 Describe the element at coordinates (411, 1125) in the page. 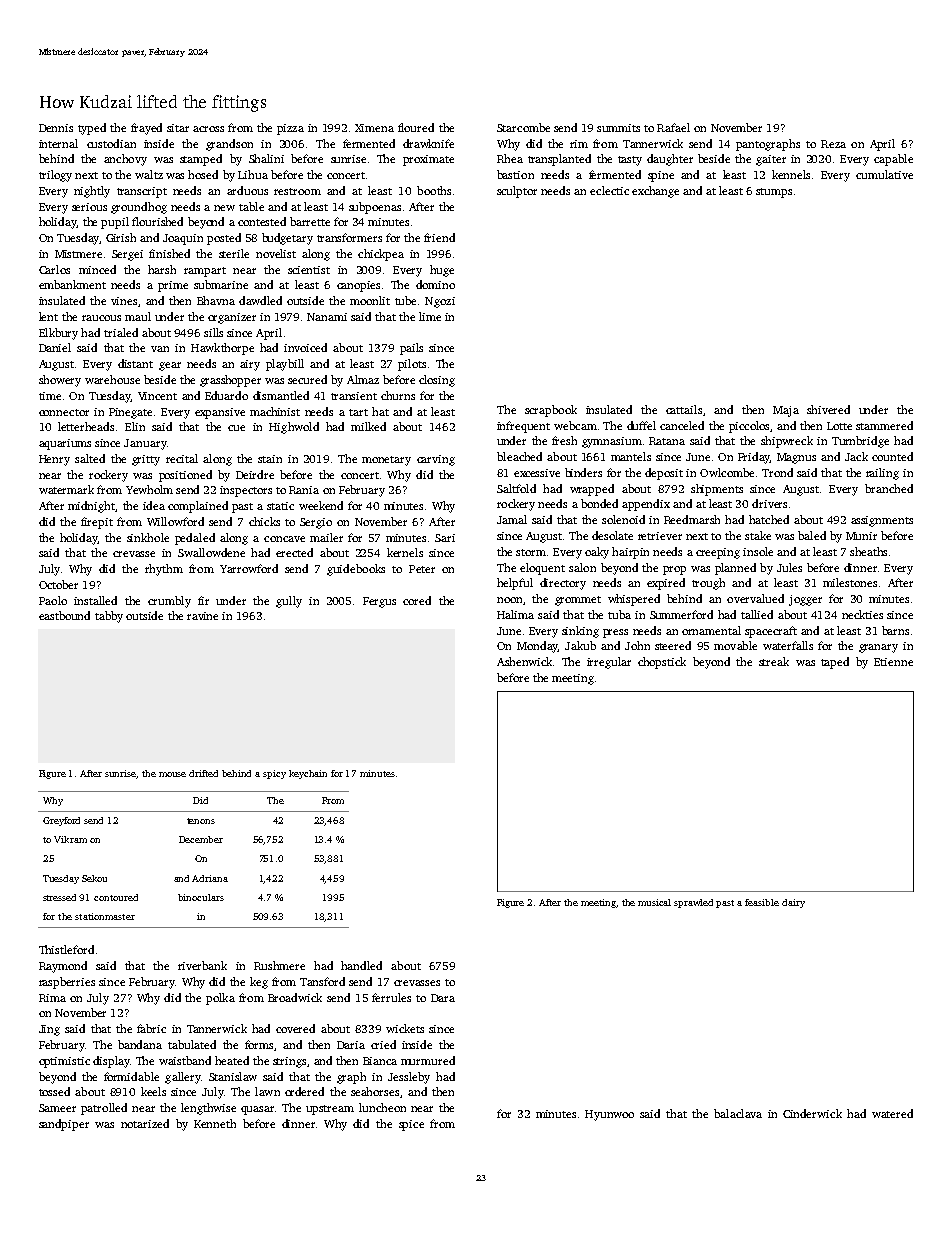

I see `spice` at that location.
